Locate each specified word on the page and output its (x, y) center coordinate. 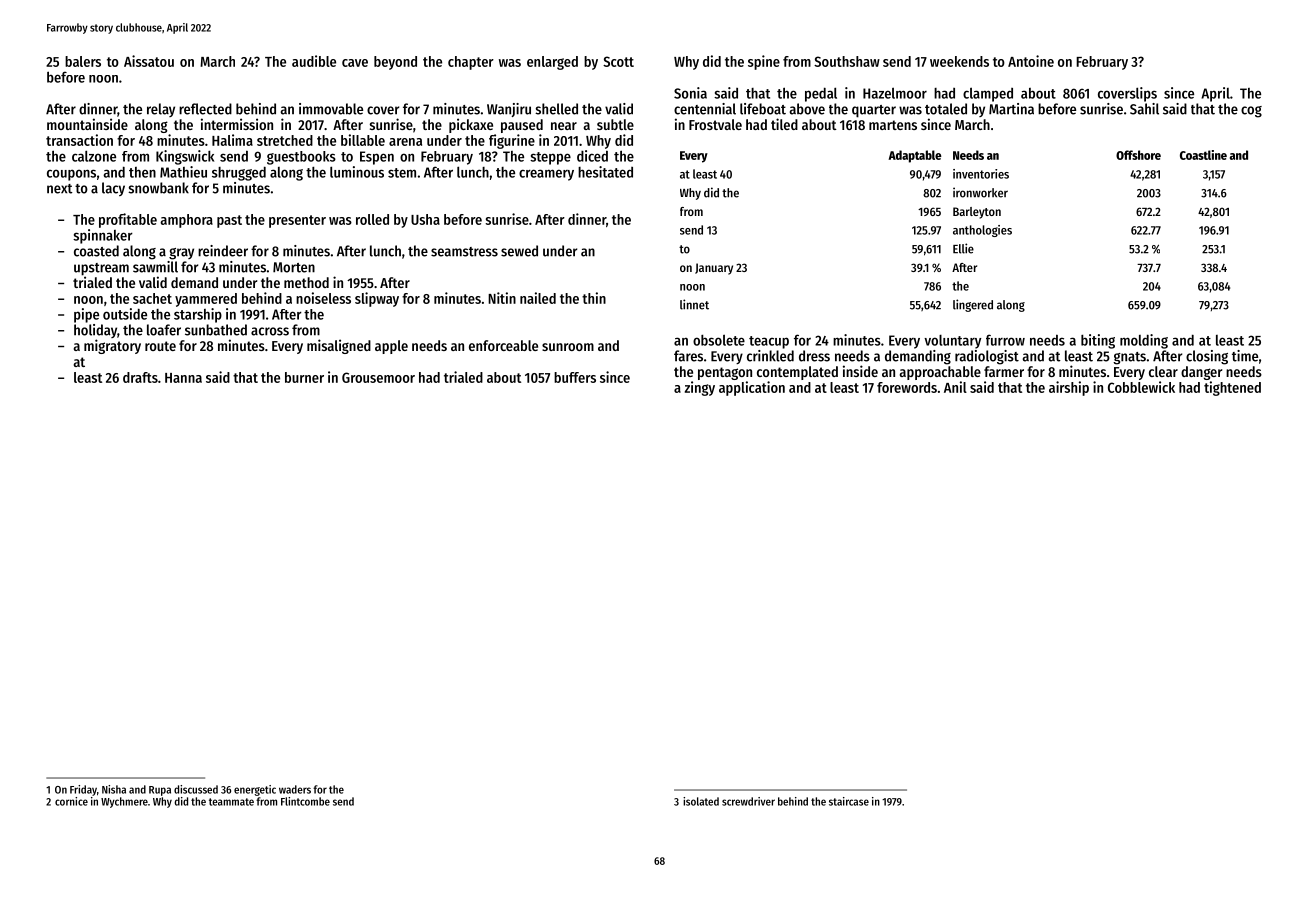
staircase (849, 801)
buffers (575, 377)
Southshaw (847, 61)
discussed (196, 789)
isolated (701, 801)
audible (314, 61)
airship (1069, 388)
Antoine (1031, 61)
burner (304, 377)
